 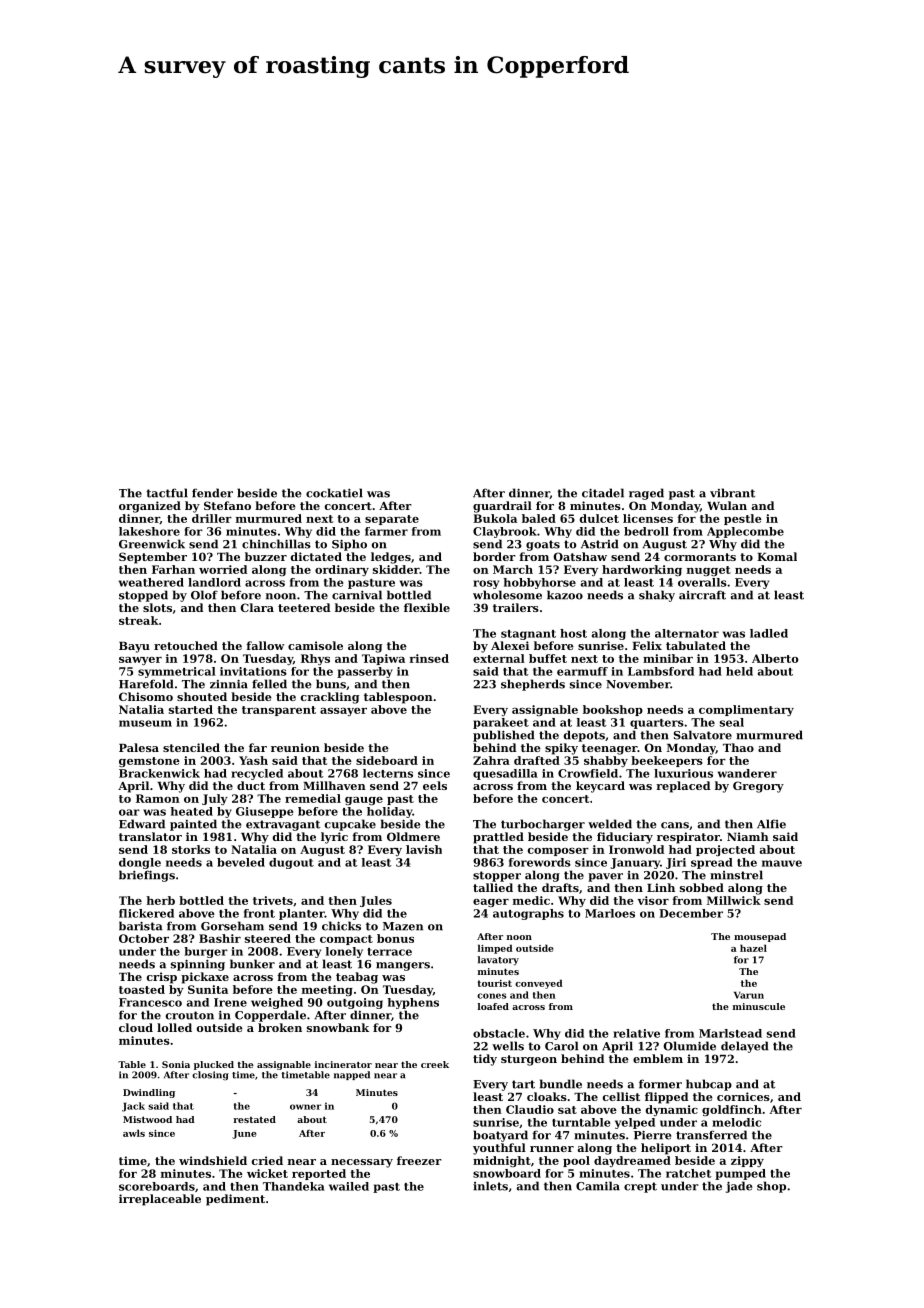 I want to click on vibrant, so click(x=732, y=493).
